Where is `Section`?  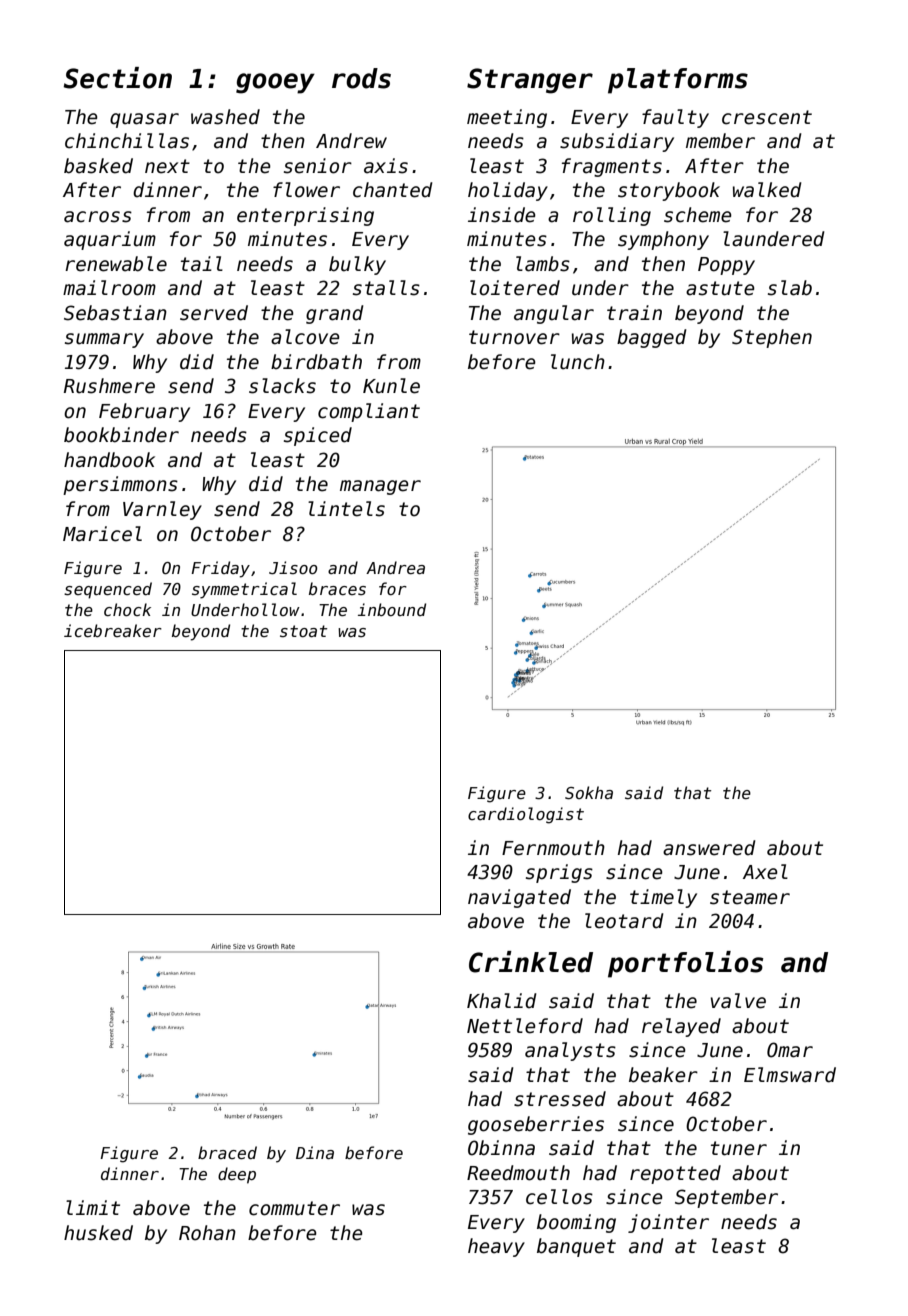 Section is located at coordinates (117, 78).
